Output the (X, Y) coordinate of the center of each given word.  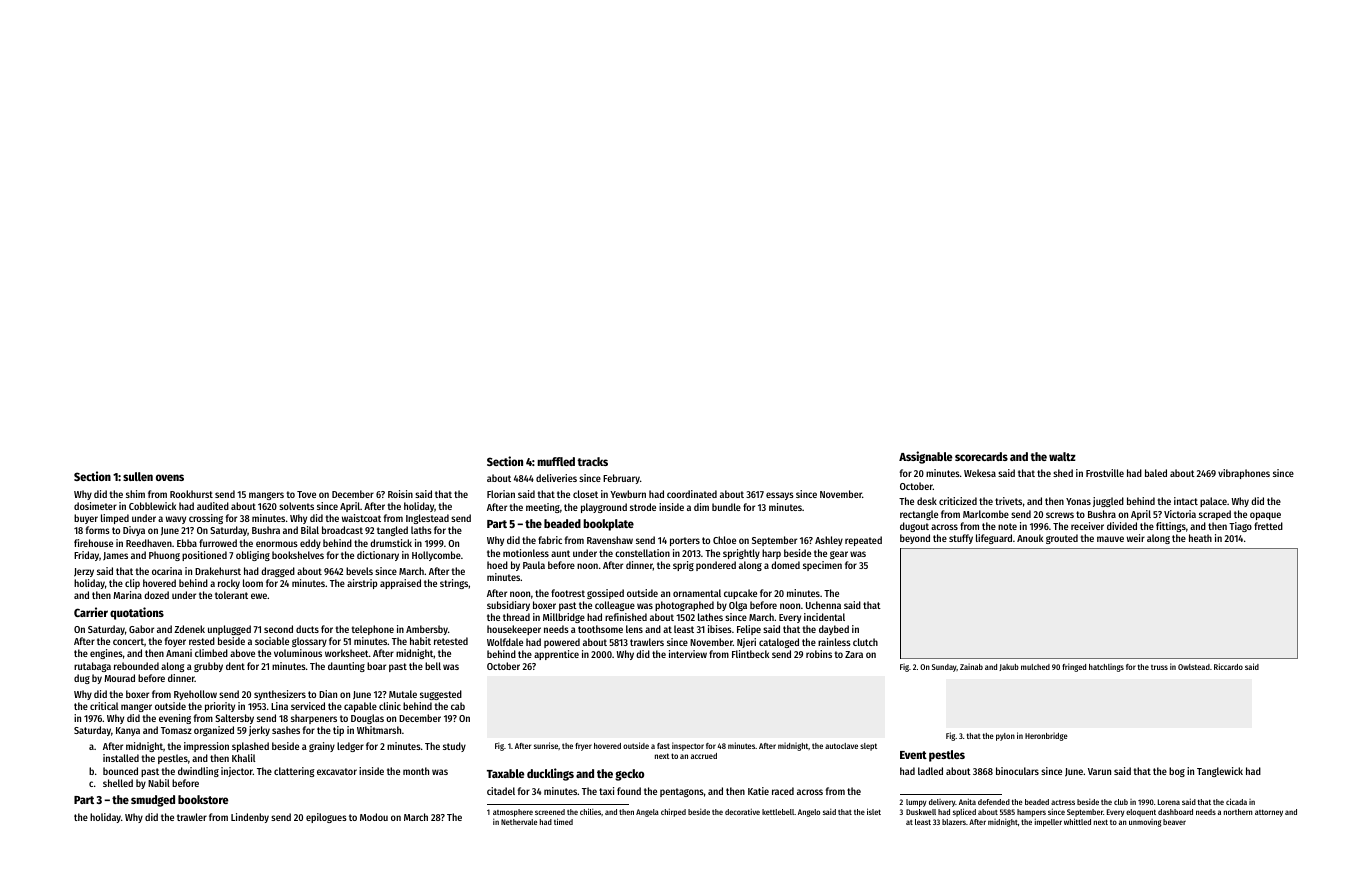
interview (688, 654)
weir (1136, 538)
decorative (742, 811)
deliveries (556, 478)
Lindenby (250, 818)
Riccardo (1228, 666)
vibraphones (1244, 474)
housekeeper (514, 630)
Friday (86, 556)
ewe (259, 596)
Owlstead (1194, 667)
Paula (534, 565)
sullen (138, 476)
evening (175, 719)
